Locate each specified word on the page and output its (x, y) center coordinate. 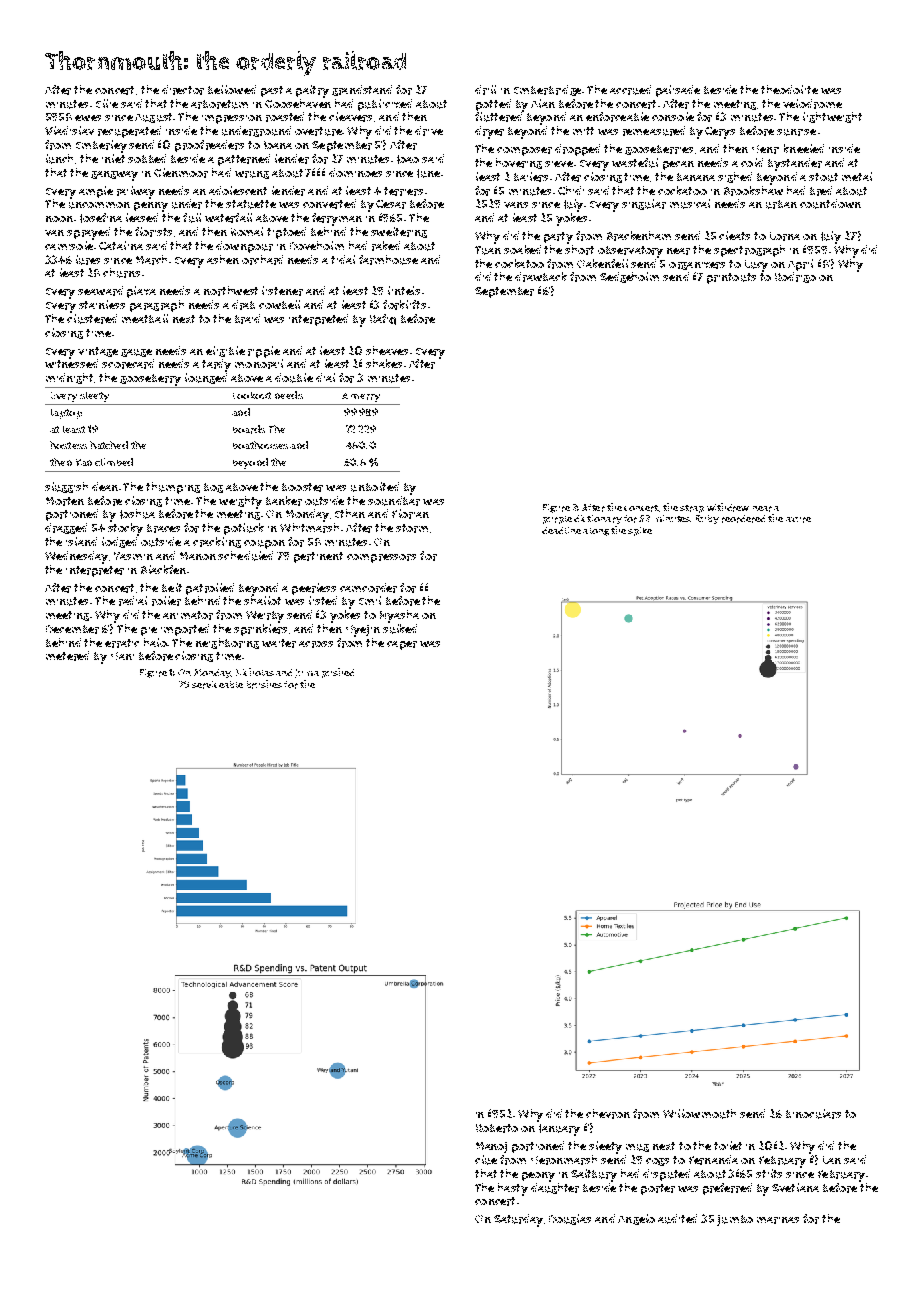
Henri (765, 149)
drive (429, 131)
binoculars (813, 1114)
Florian (410, 514)
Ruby (707, 519)
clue (486, 1160)
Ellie (107, 103)
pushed (338, 673)
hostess (68, 445)
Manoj (491, 1147)
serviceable (217, 685)
